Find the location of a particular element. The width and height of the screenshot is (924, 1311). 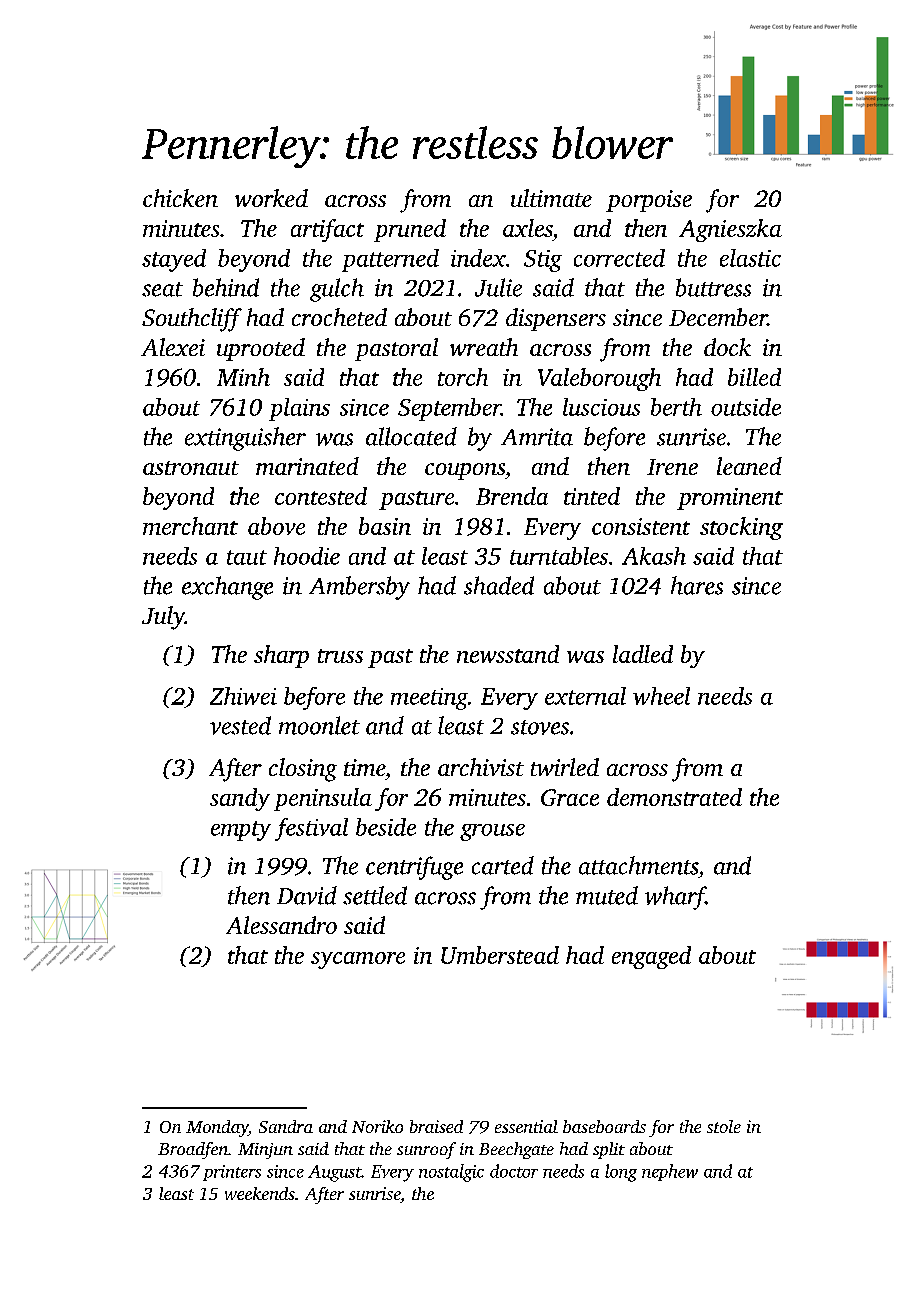

stayed is located at coordinates (174, 260).
